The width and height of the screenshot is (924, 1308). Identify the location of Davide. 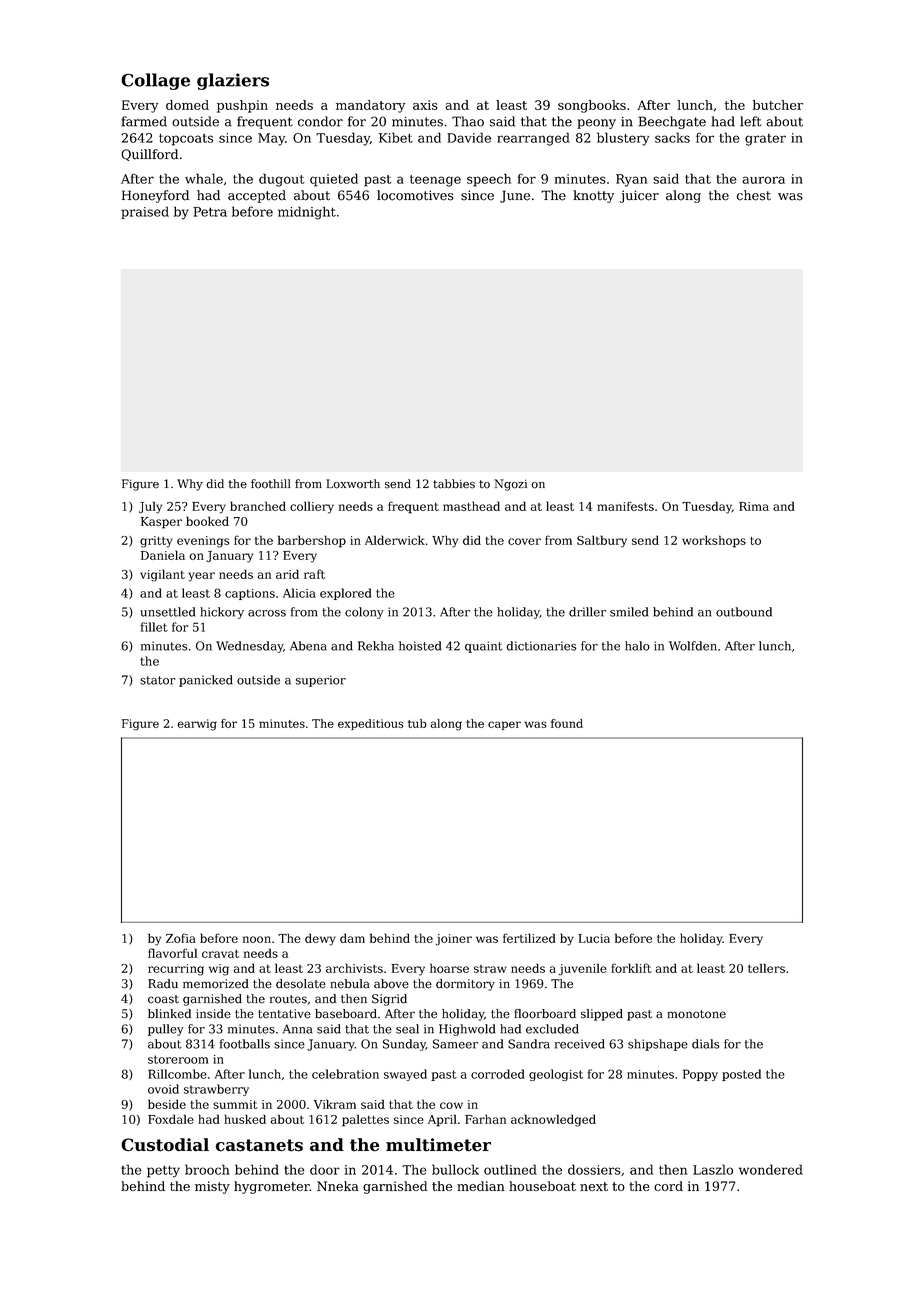
(469, 137).
